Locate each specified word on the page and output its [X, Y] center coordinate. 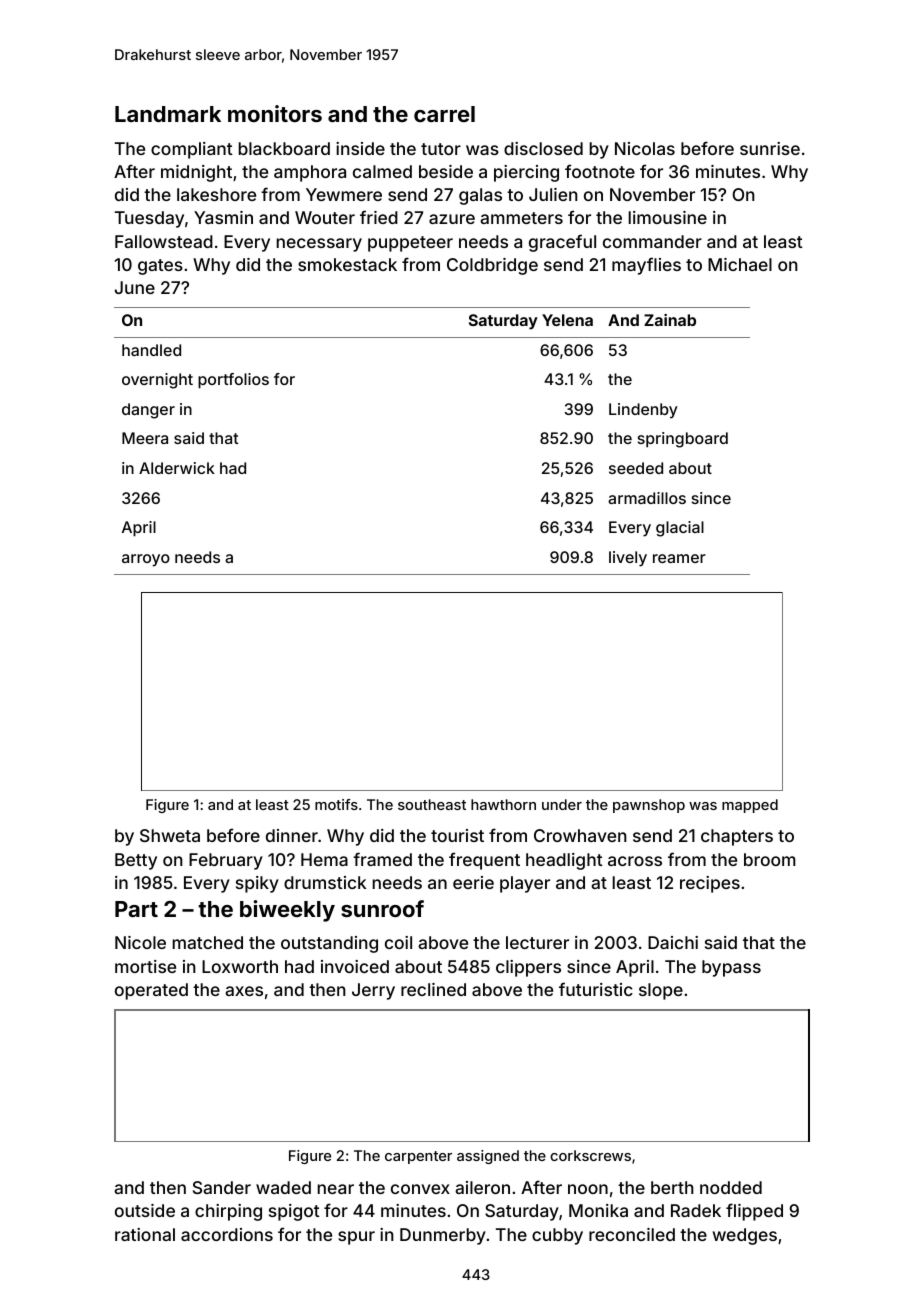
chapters [737, 837]
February [226, 861]
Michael [740, 264]
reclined [433, 989]
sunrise [770, 148]
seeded [636, 468]
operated [151, 991]
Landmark [168, 114]
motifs [336, 804]
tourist [457, 835]
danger [148, 411]
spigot [294, 1212]
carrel [444, 114]
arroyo [146, 560]
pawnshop [649, 806]
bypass [731, 968]
